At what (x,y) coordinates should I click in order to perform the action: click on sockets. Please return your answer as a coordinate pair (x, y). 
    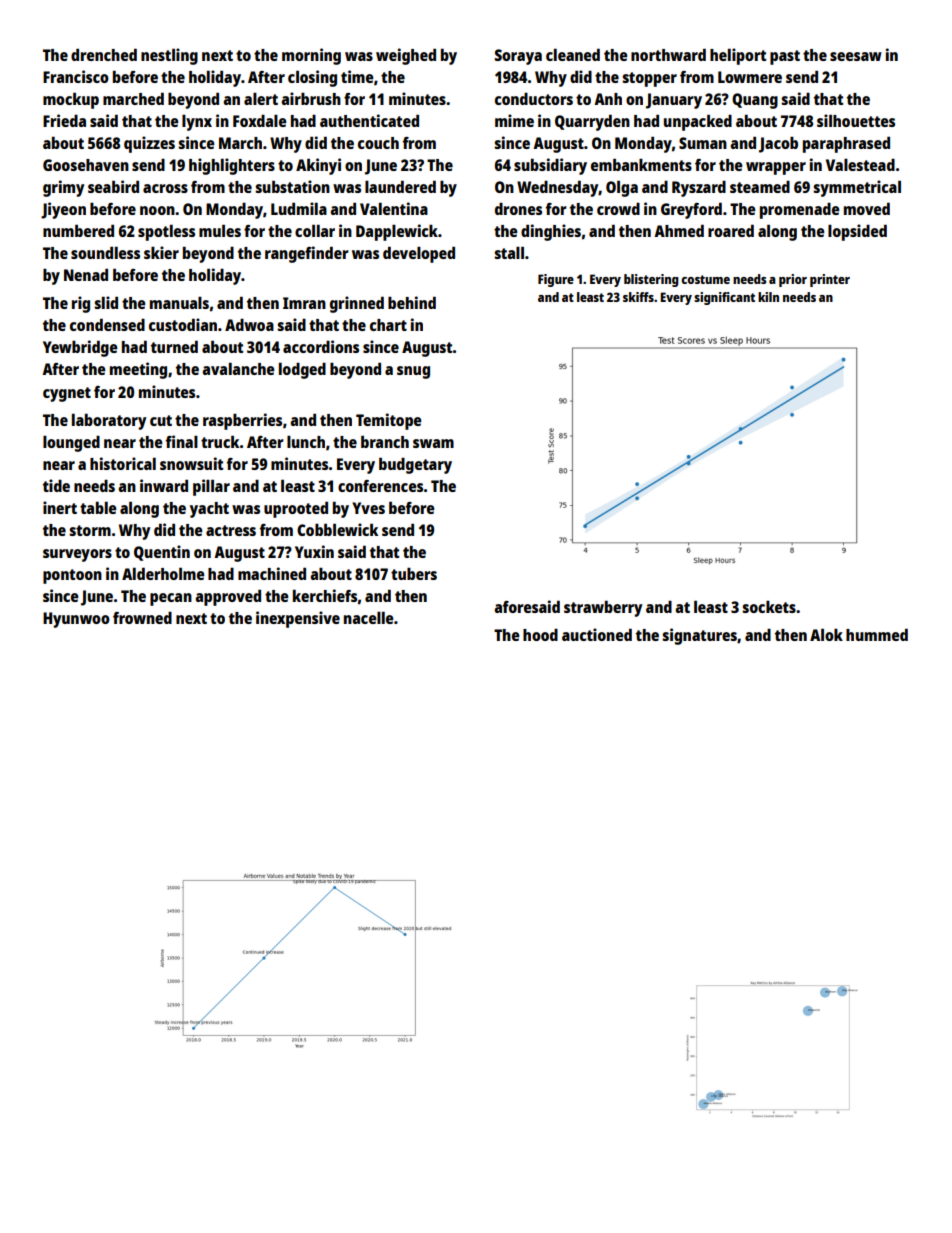
    Looking at the image, I should click on (769, 607).
